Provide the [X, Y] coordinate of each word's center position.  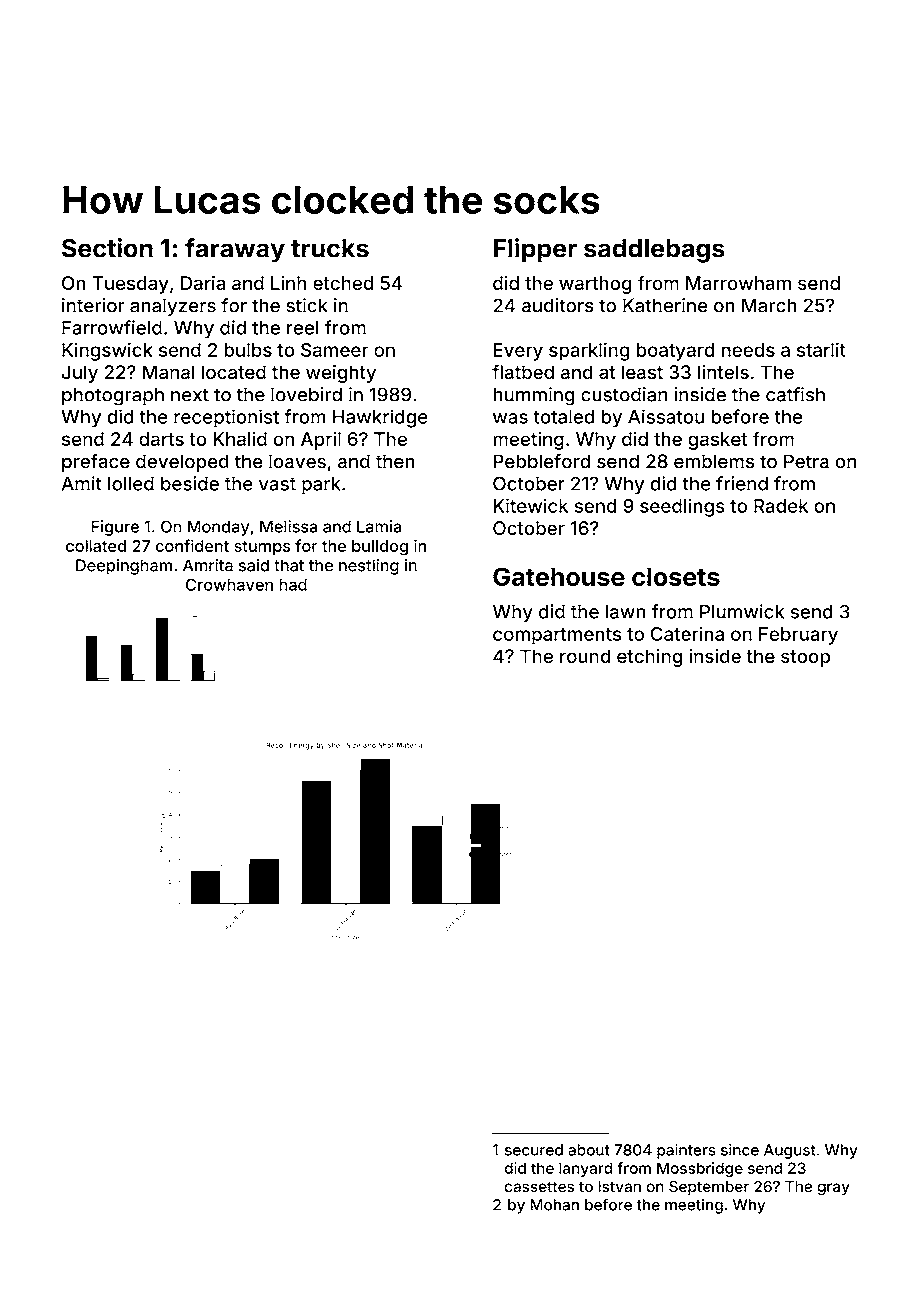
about [589, 1150]
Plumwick [742, 611]
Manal [169, 372]
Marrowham [738, 283]
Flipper [535, 250]
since [740, 1150]
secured [534, 1150]
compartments [557, 636]
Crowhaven [229, 584]
